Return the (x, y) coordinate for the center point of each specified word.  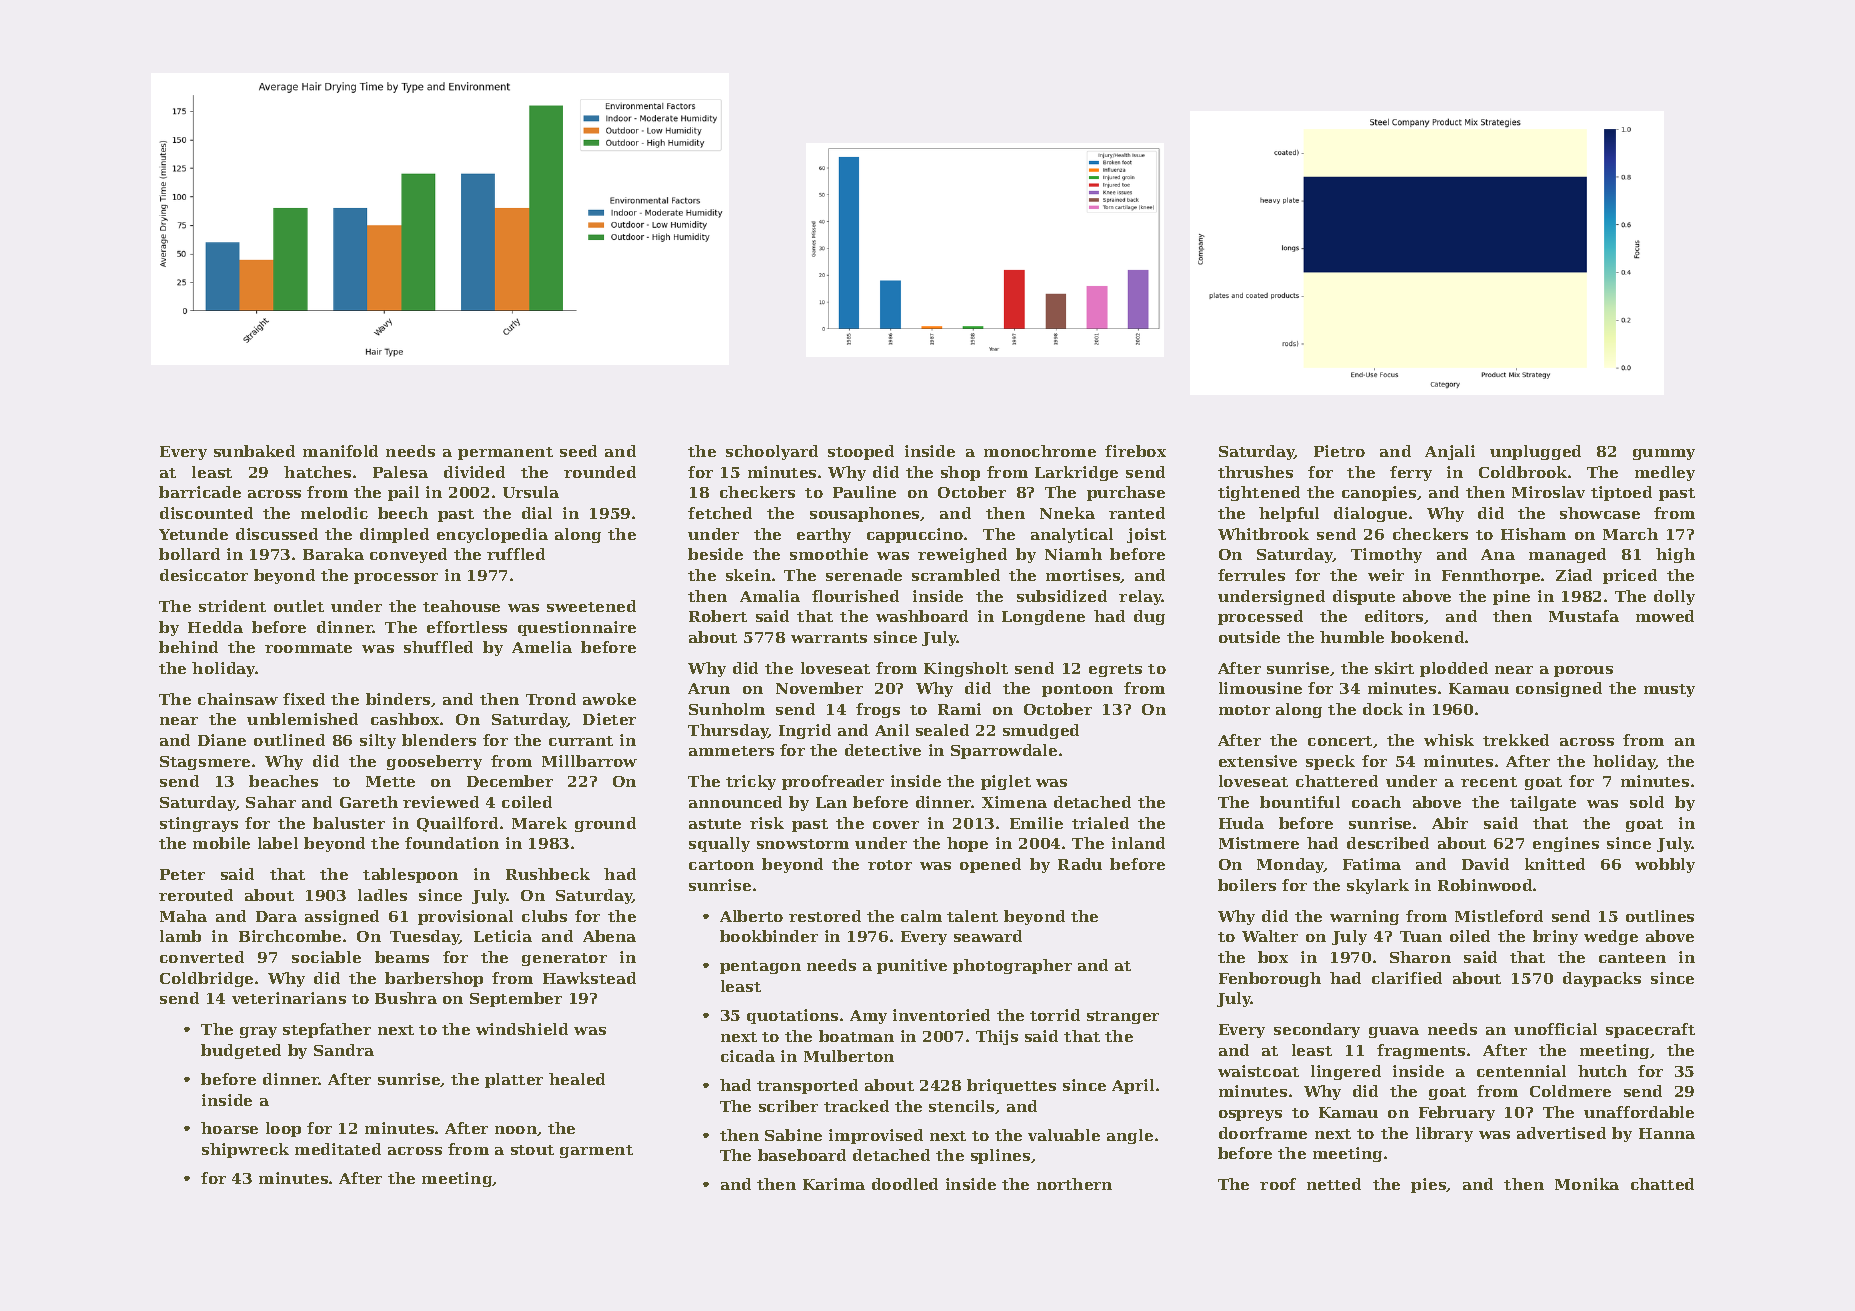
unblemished (302, 719)
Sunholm (727, 709)
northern (1074, 1184)
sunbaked (254, 451)
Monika (1587, 1184)
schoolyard (772, 452)
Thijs (997, 1037)
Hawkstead (589, 978)
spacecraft (1650, 1030)
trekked (1516, 740)
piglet (1006, 782)
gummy (1664, 454)
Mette (390, 781)
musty (1669, 690)
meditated (338, 1149)
